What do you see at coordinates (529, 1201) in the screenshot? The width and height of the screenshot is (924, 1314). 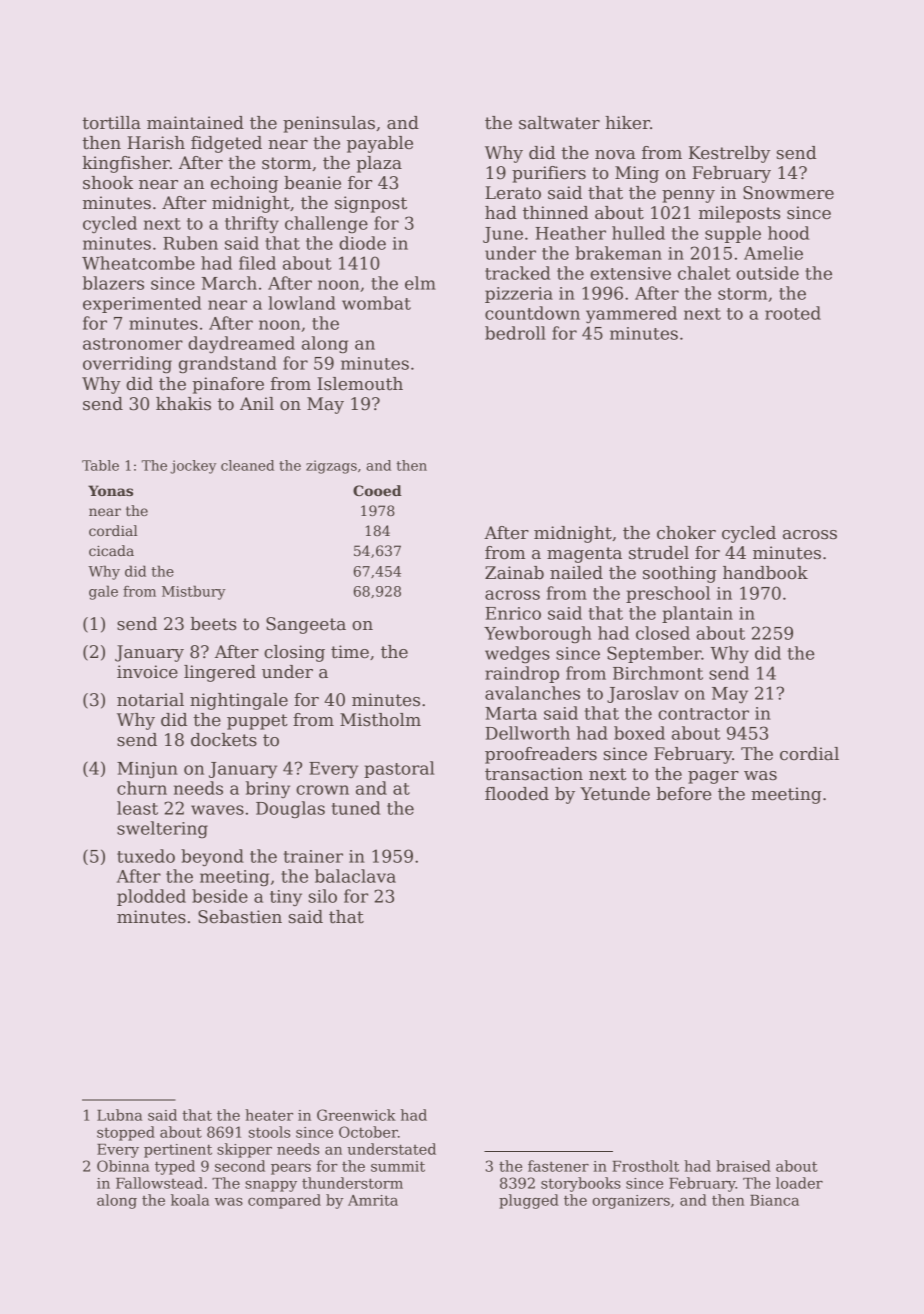 I see `plugged` at bounding box center [529, 1201].
